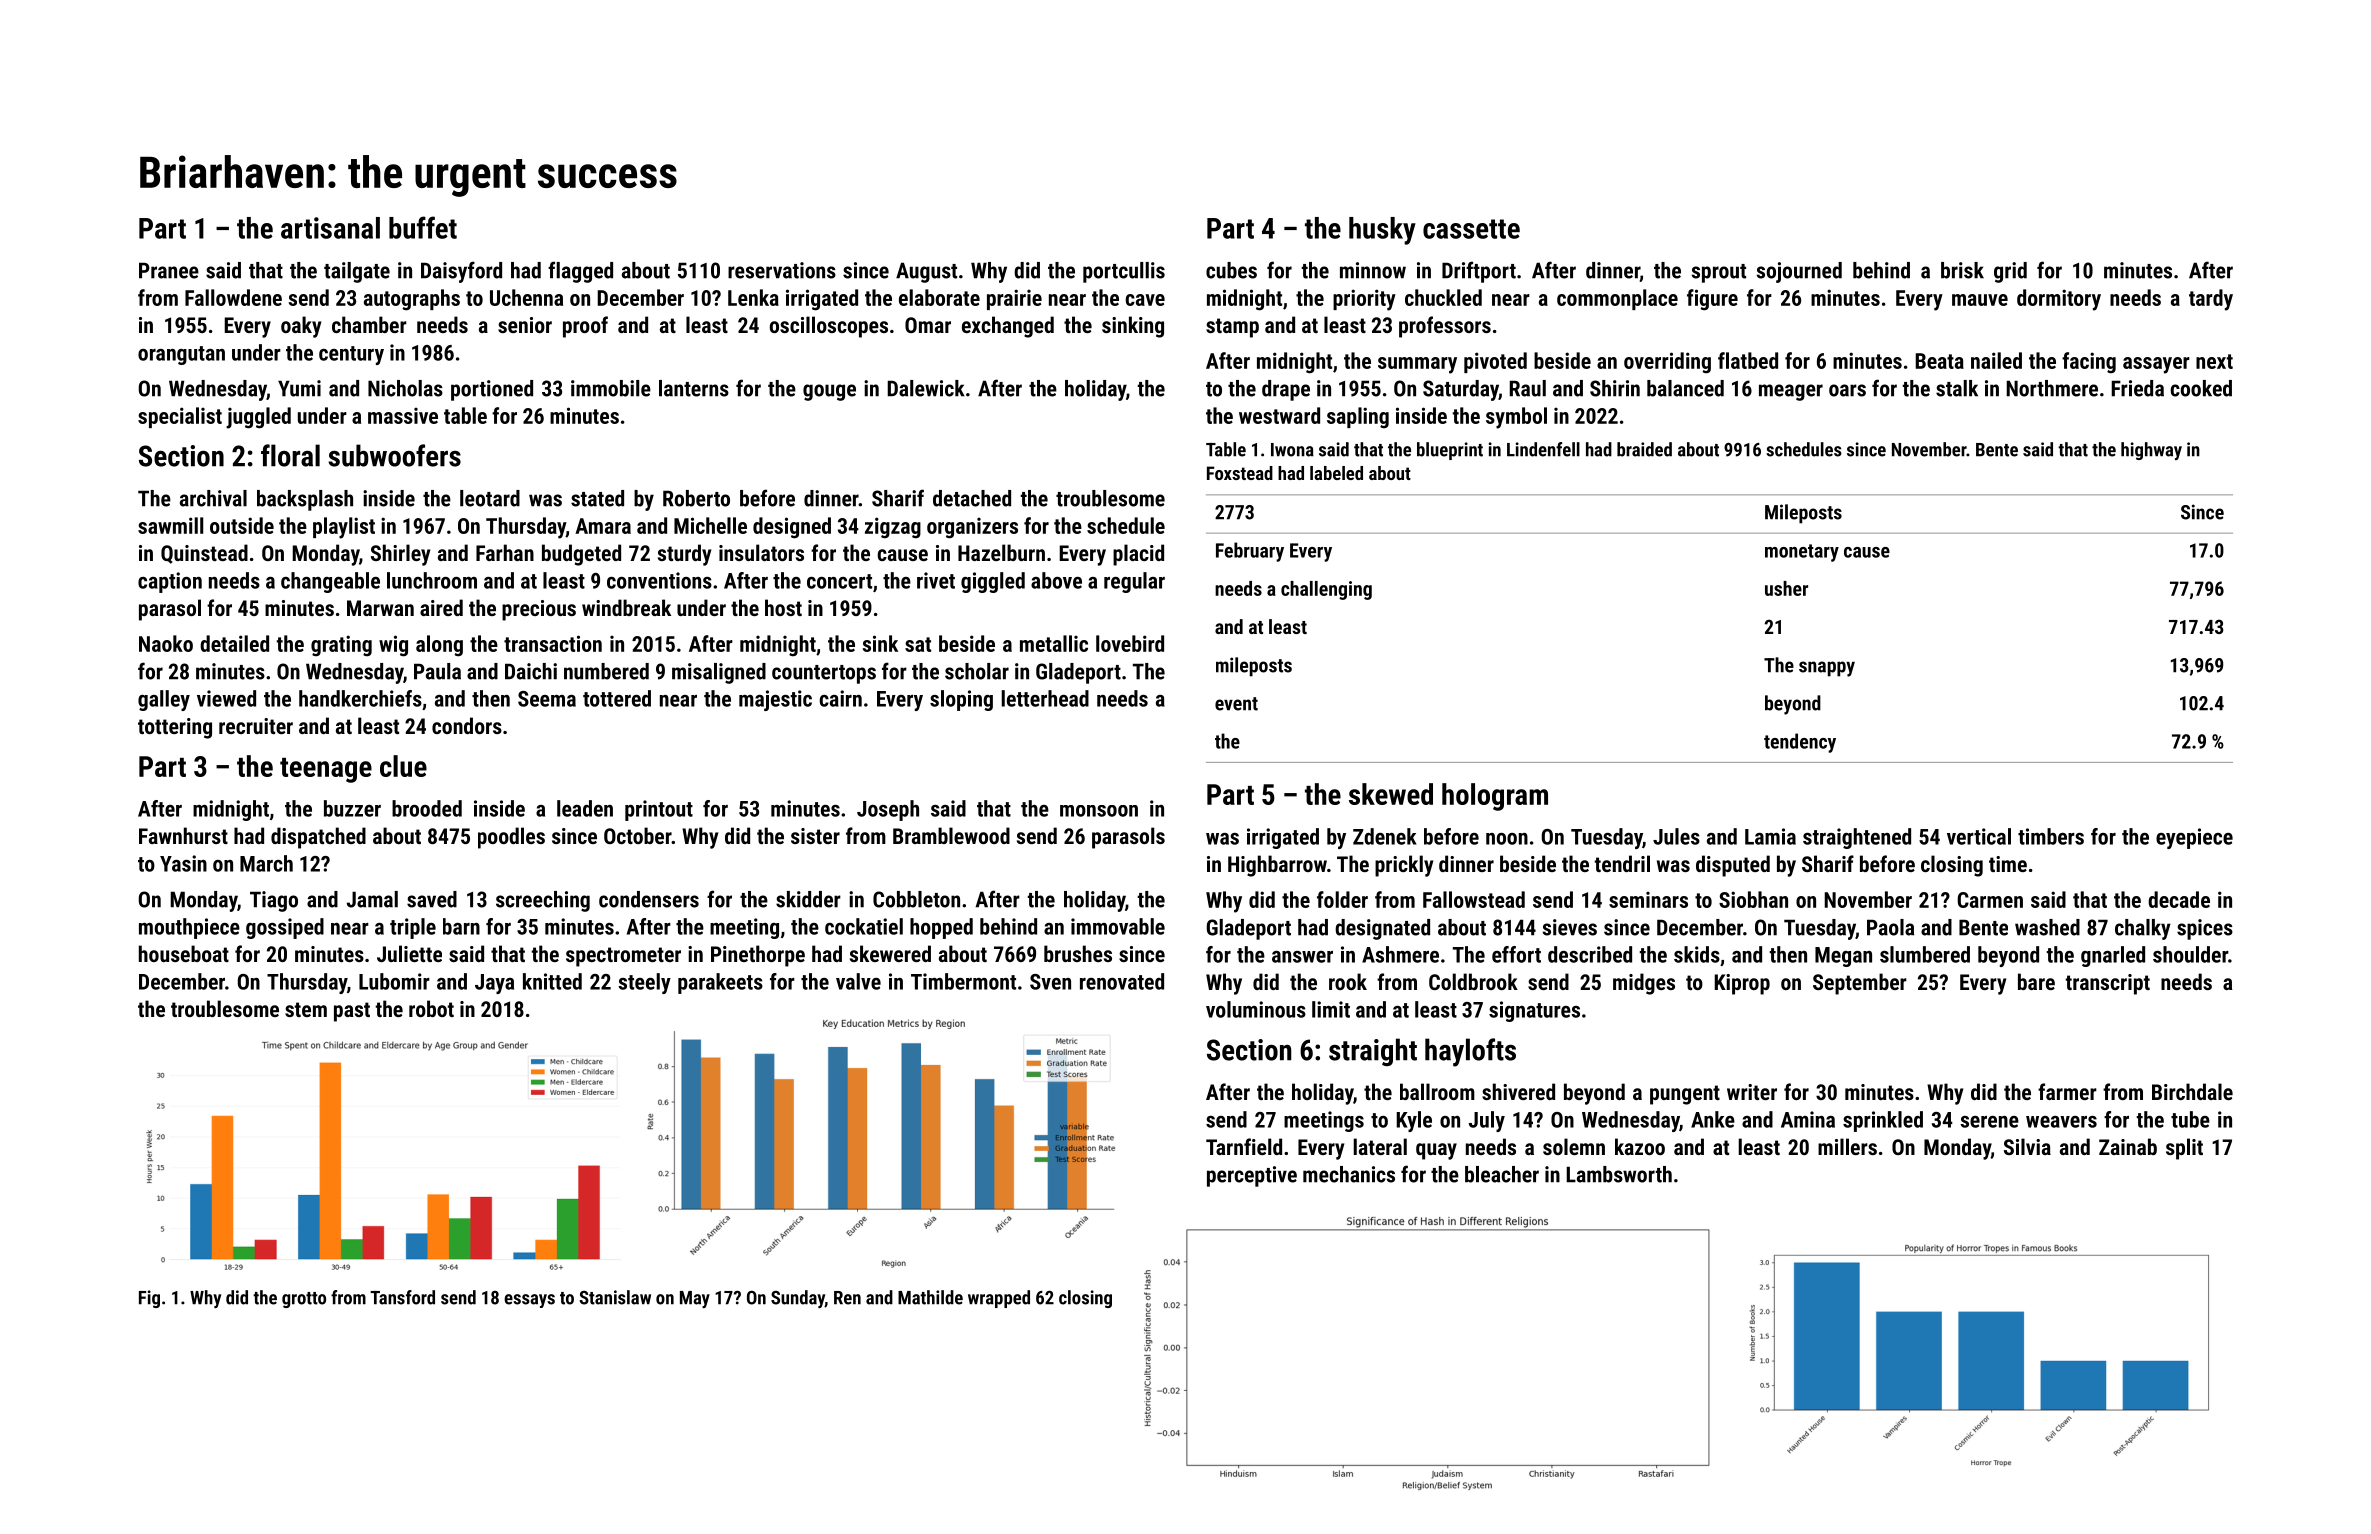 Image resolution: width=2371 pixels, height=1534 pixels. What do you see at coordinates (1349, 1174) in the image?
I see `mechanics` at bounding box center [1349, 1174].
